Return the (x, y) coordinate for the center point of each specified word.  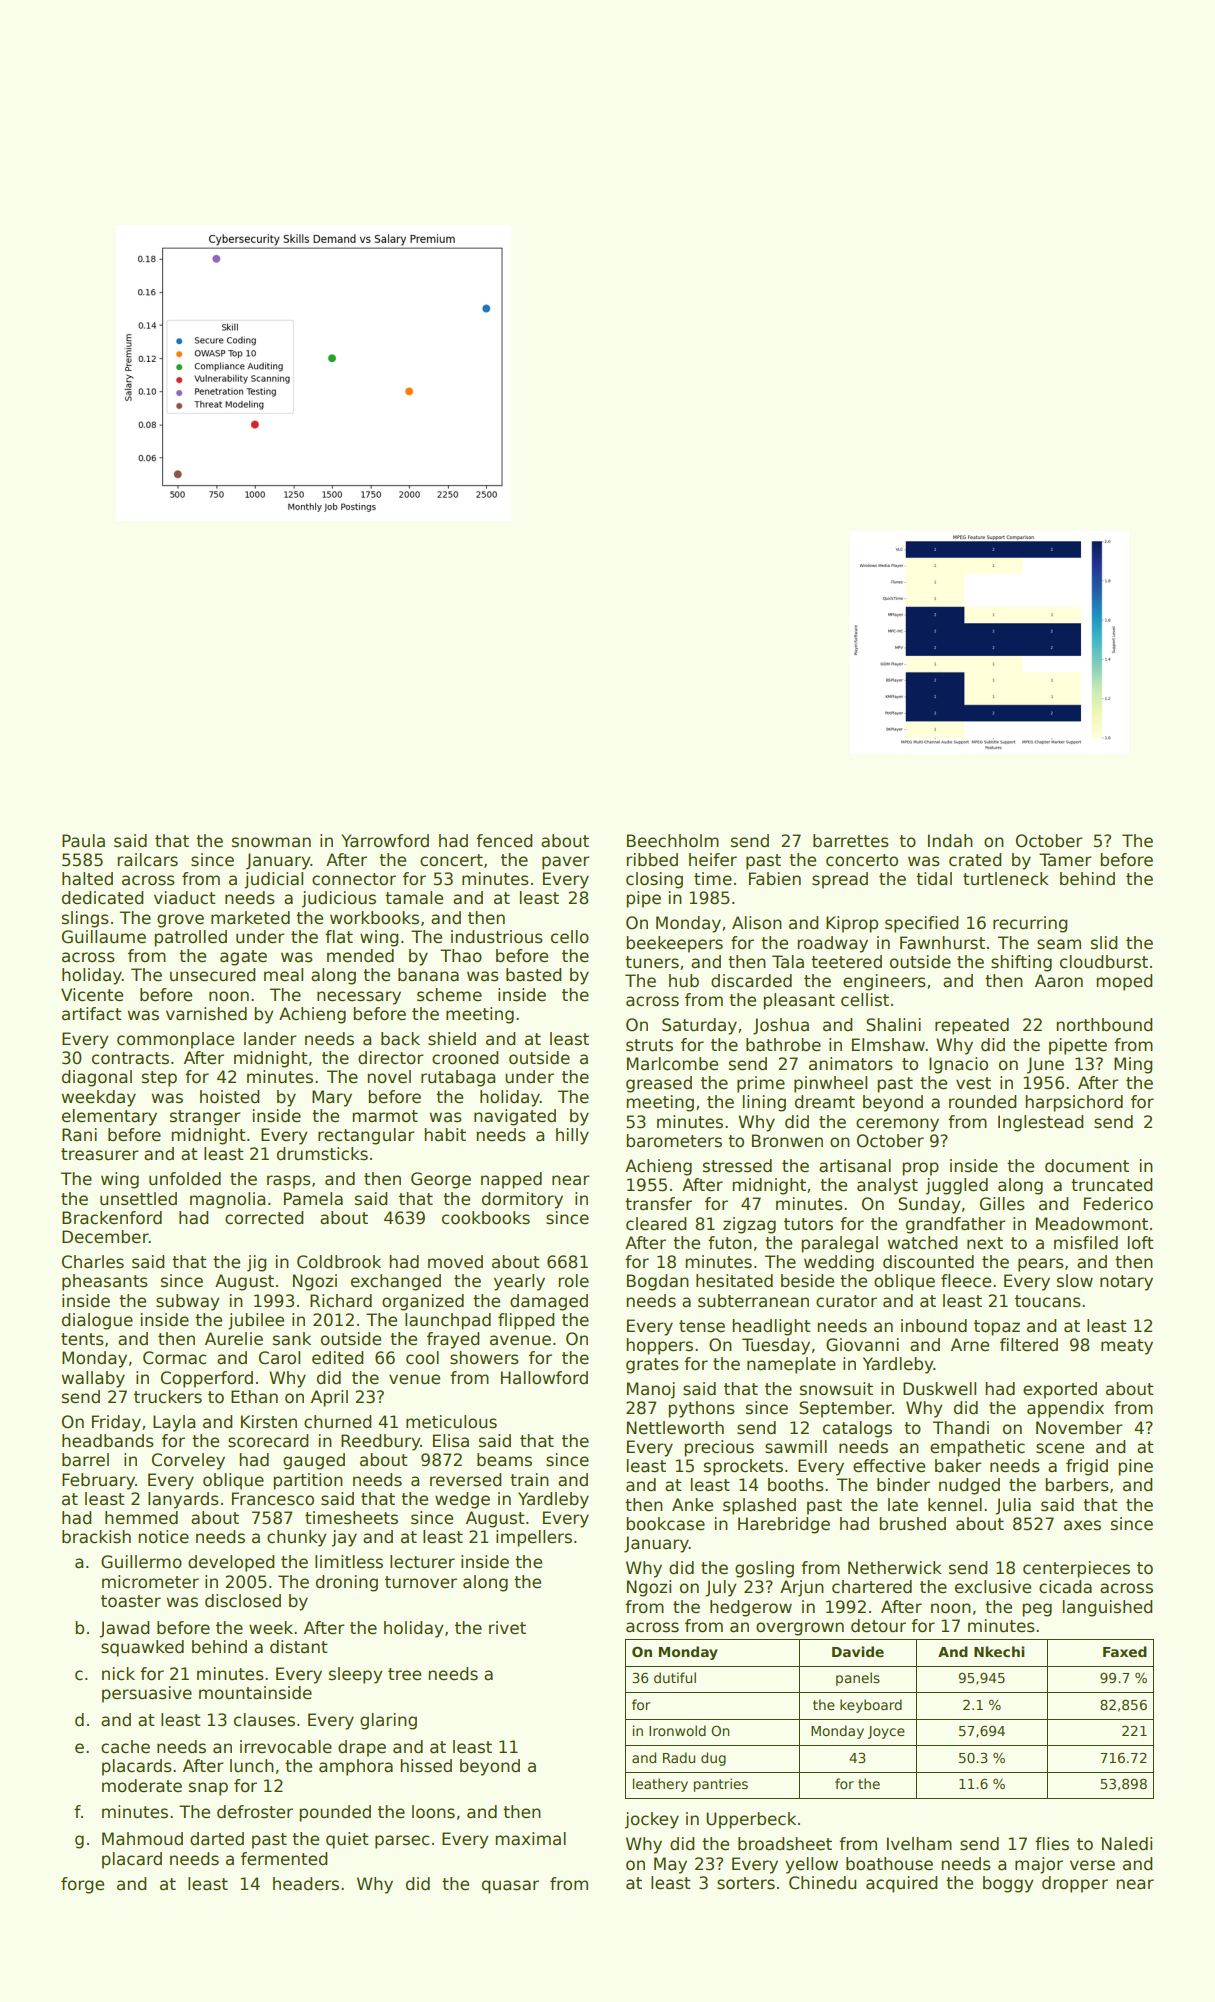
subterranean (753, 1301)
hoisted (229, 1097)
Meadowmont (1092, 1224)
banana (428, 975)
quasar (510, 1887)
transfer (658, 1204)
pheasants (105, 1282)
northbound (1104, 1025)
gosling (764, 1569)
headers (306, 1884)
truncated (1111, 1185)
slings (85, 919)
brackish (96, 1537)
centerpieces (1076, 1569)
